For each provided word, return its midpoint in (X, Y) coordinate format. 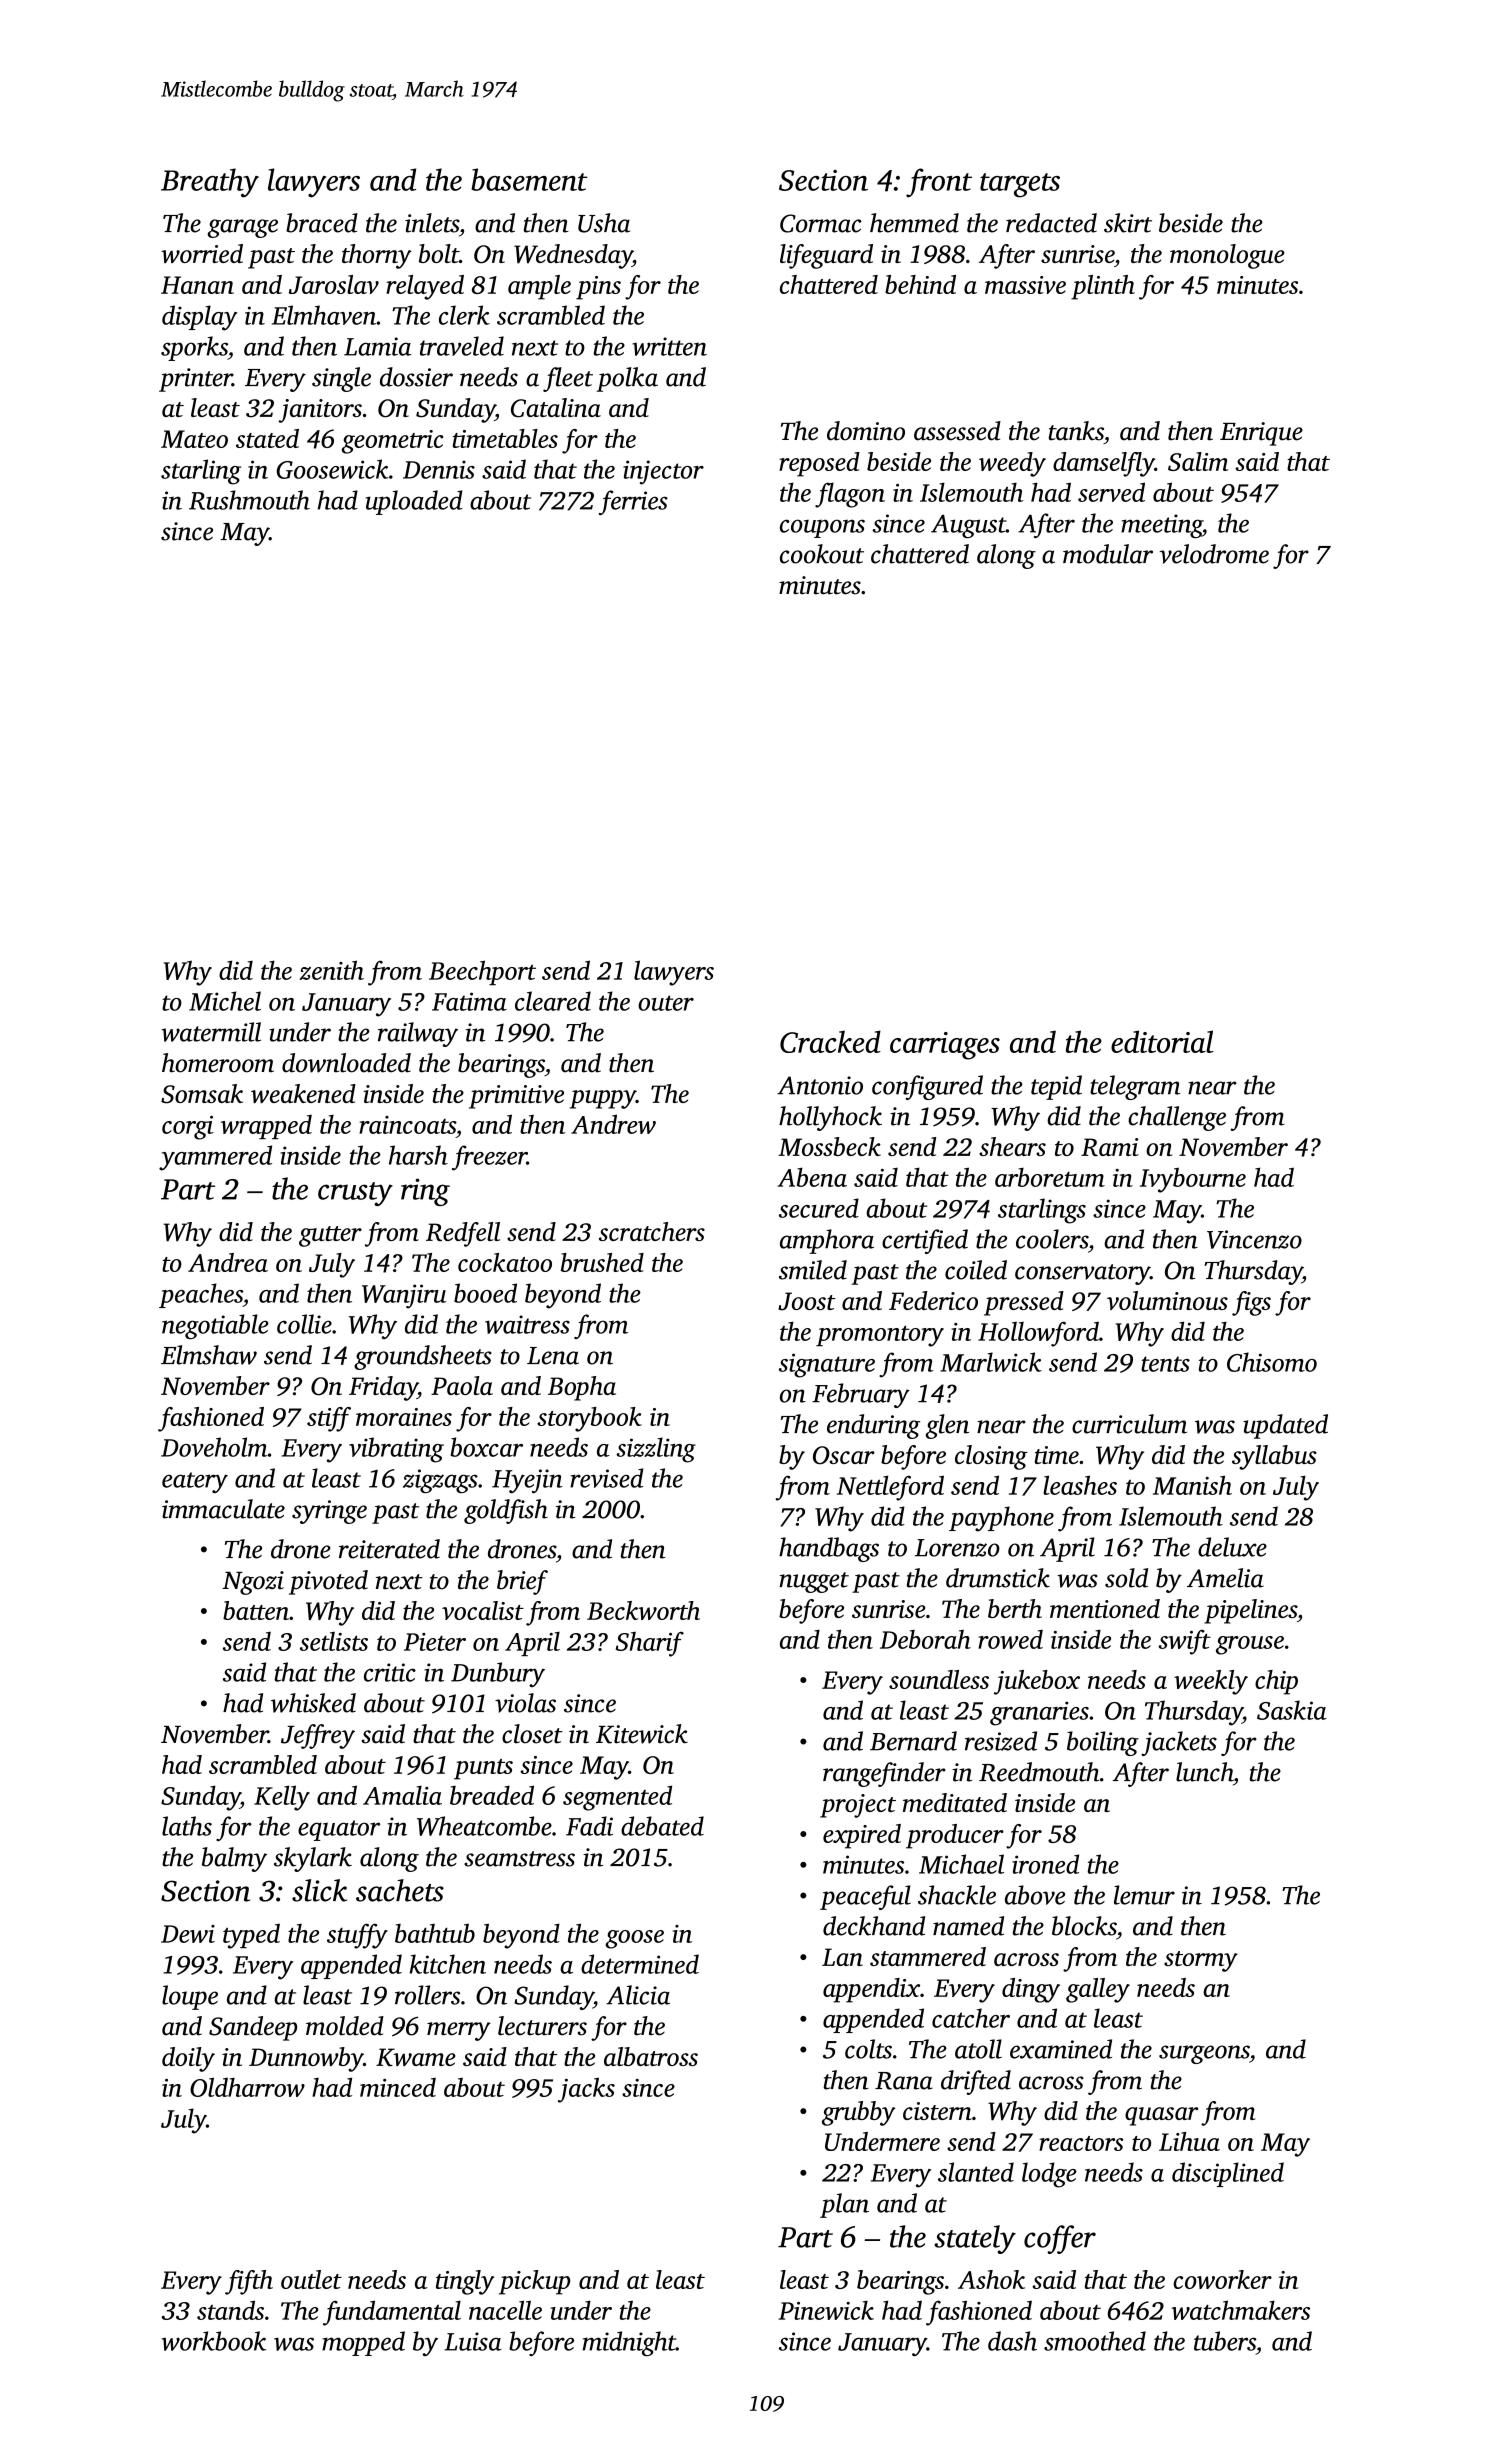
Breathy (210, 183)
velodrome (1214, 554)
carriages (945, 1046)
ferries (633, 502)
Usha (604, 223)
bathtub (435, 1933)
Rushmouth (249, 500)
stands (230, 2310)
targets (1020, 185)
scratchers (652, 1231)
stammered (928, 1956)
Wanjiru (404, 1296)
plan (844, 2205)
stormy (1201, 1961)
